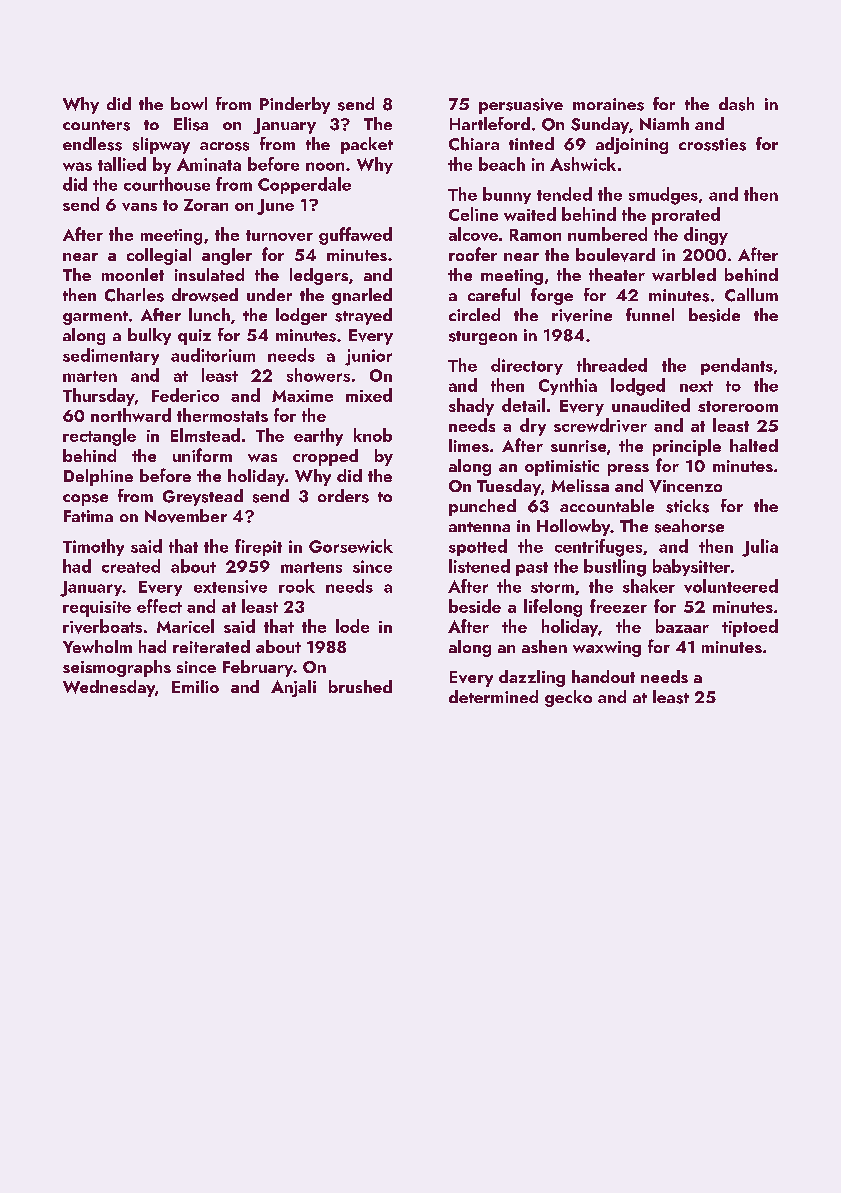 This page has width=841, height=1193. Describe the element at coordinates (189, 103) in the page. I see `bowl` at that location.
